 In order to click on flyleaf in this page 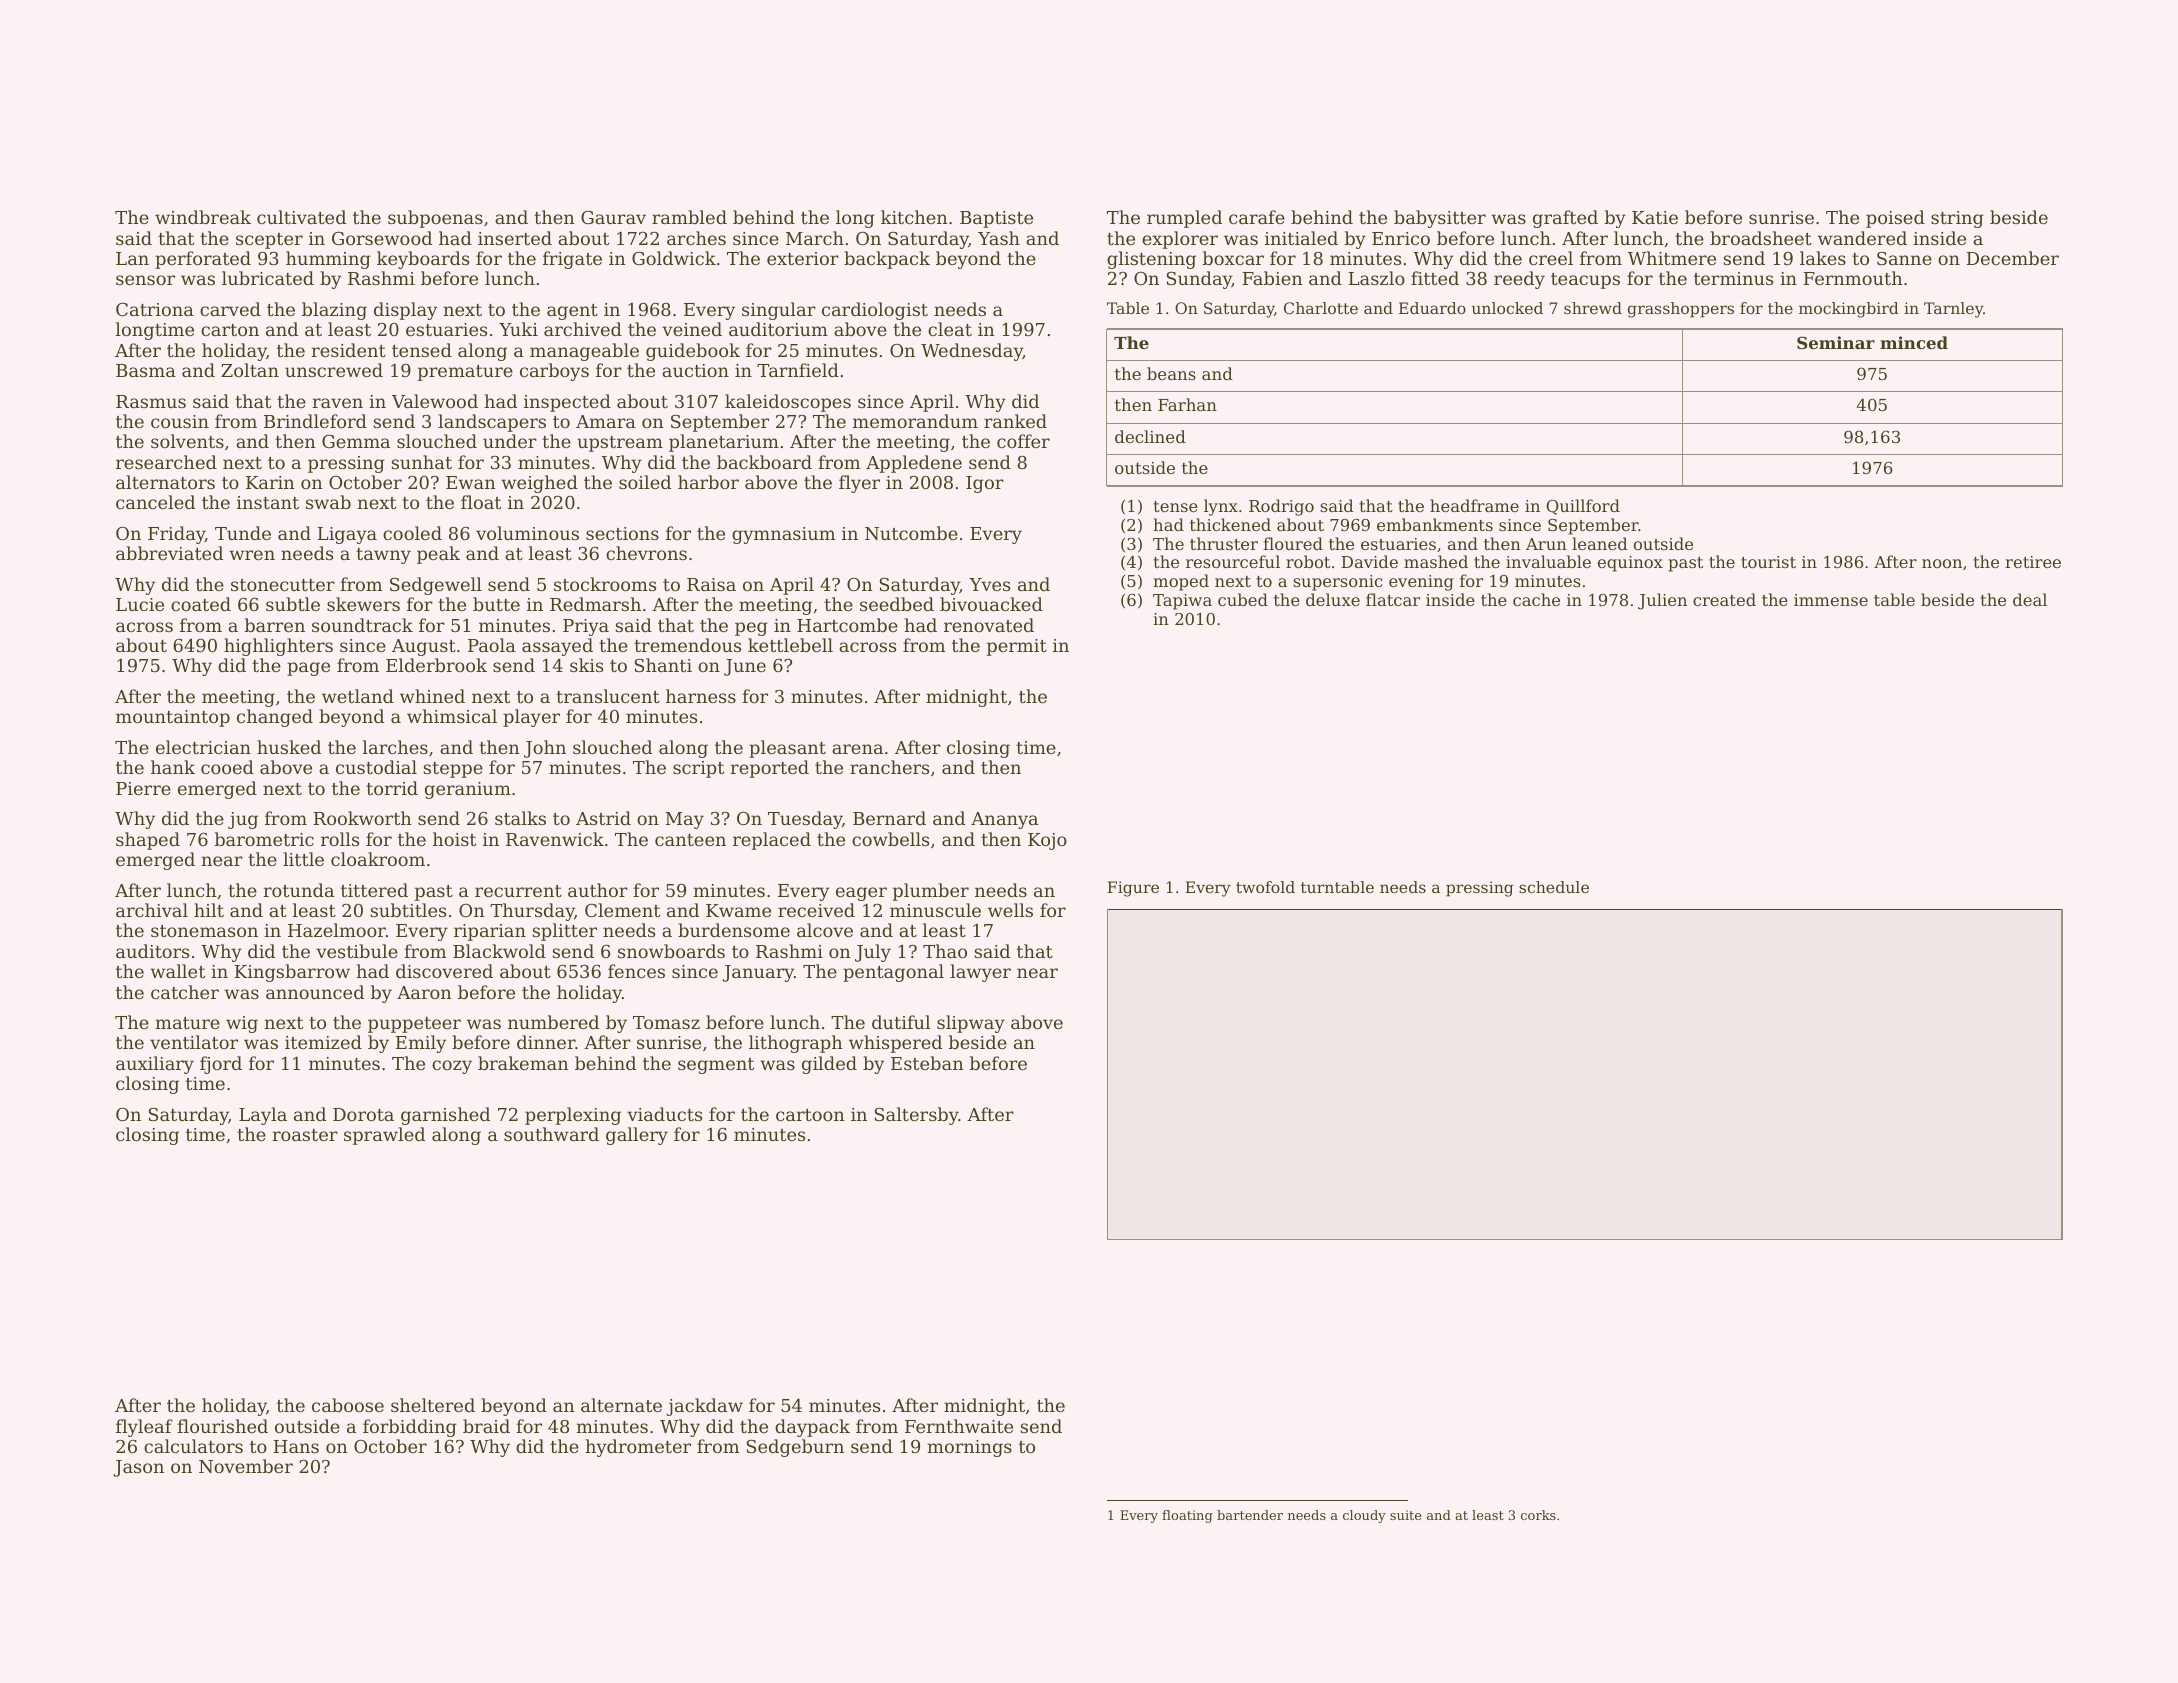, I will do `click(144, 1428)`.
